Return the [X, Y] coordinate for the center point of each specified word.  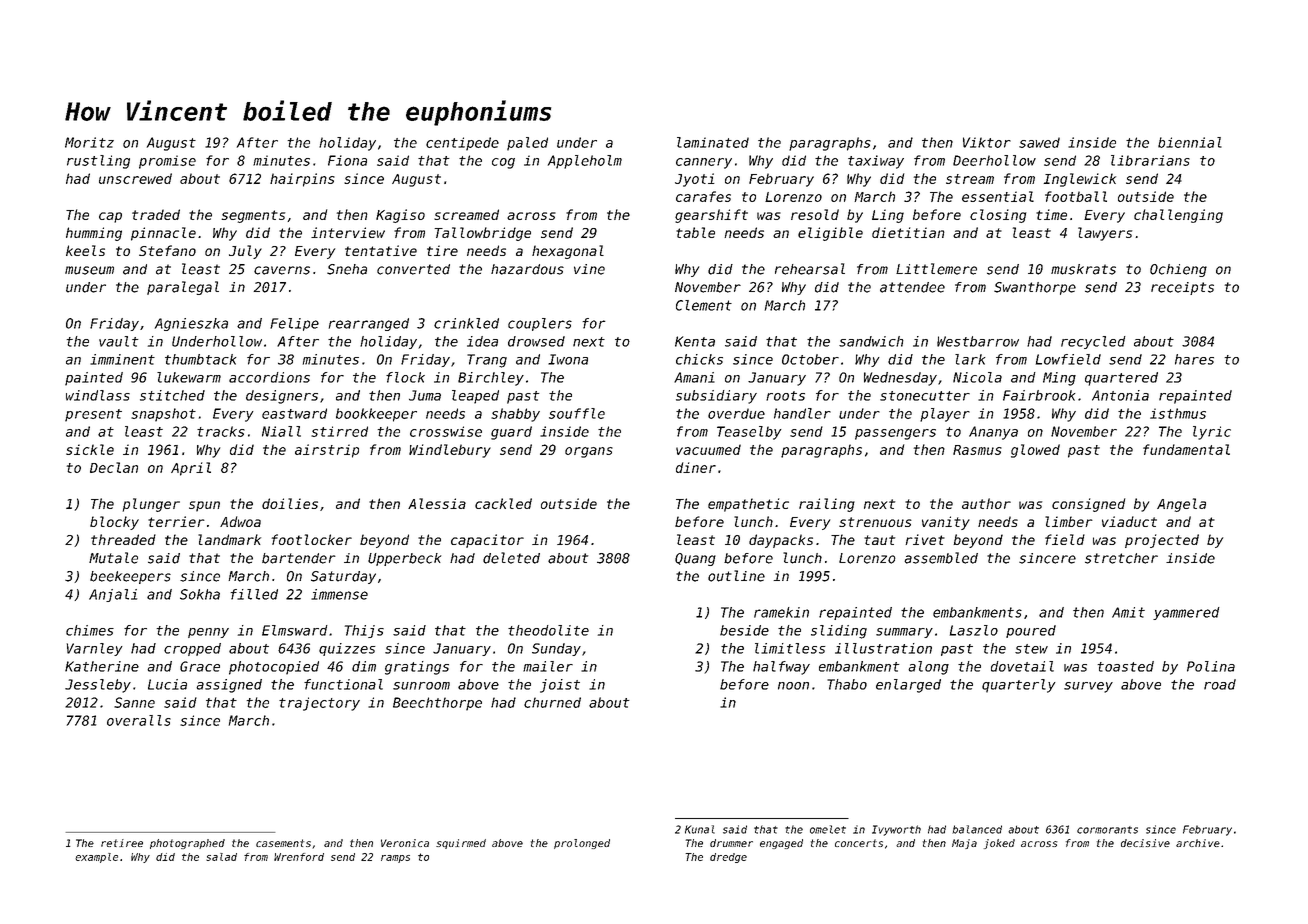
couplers [540, 324]
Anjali [113, 595]
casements [283, 843]
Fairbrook [1039, 395]
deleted [511, 558]
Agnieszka [191, 324]
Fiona [347, 160]
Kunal [700, 829]
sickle [90, 449]
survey [1088, 687]
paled [527, 144]
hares [1194, 359]
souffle [577, 413]
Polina [1211, 666]
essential [998, 196]
